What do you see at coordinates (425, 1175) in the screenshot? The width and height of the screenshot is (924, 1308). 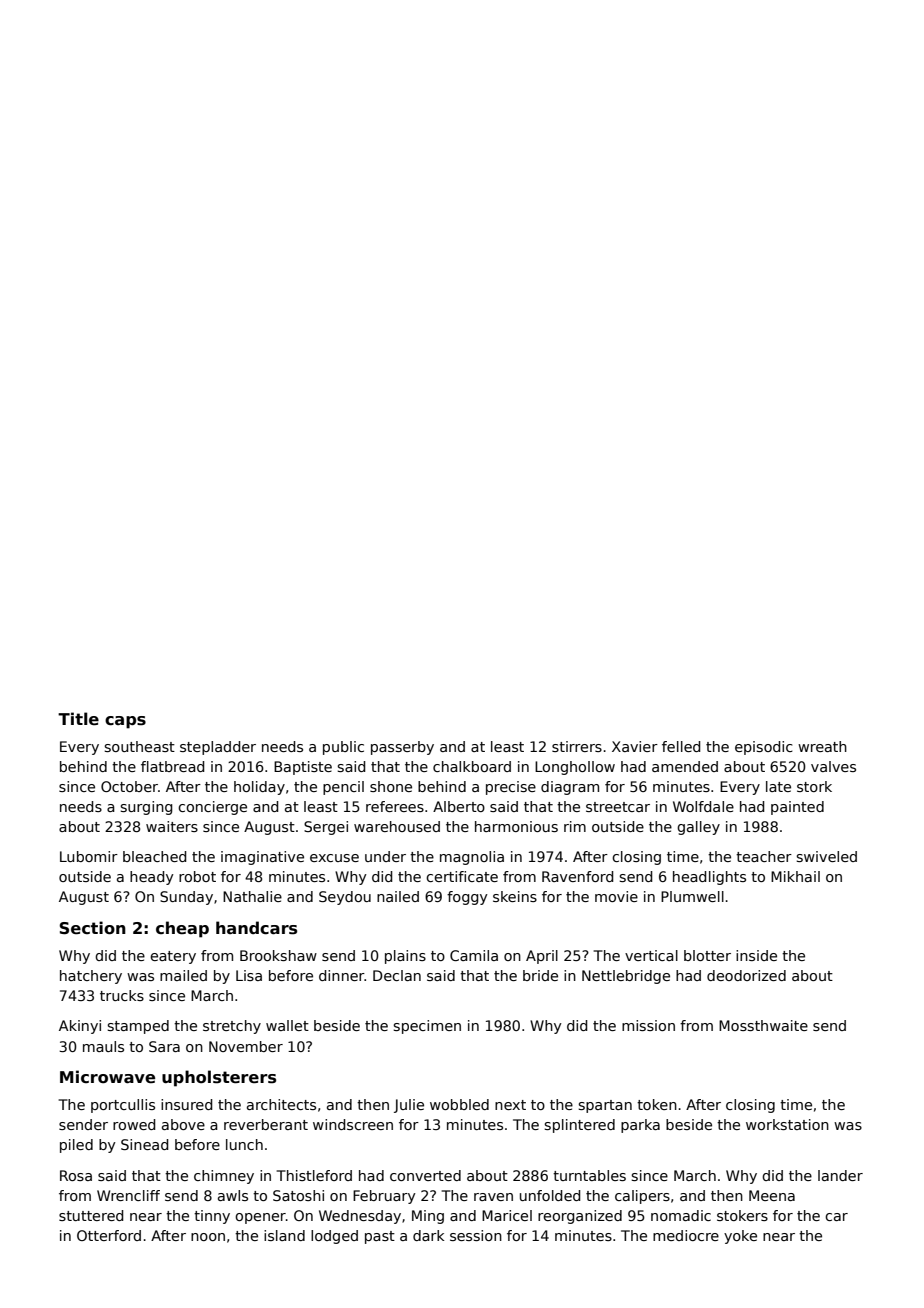 I see `converted` at bounding box center [425, 1175].
